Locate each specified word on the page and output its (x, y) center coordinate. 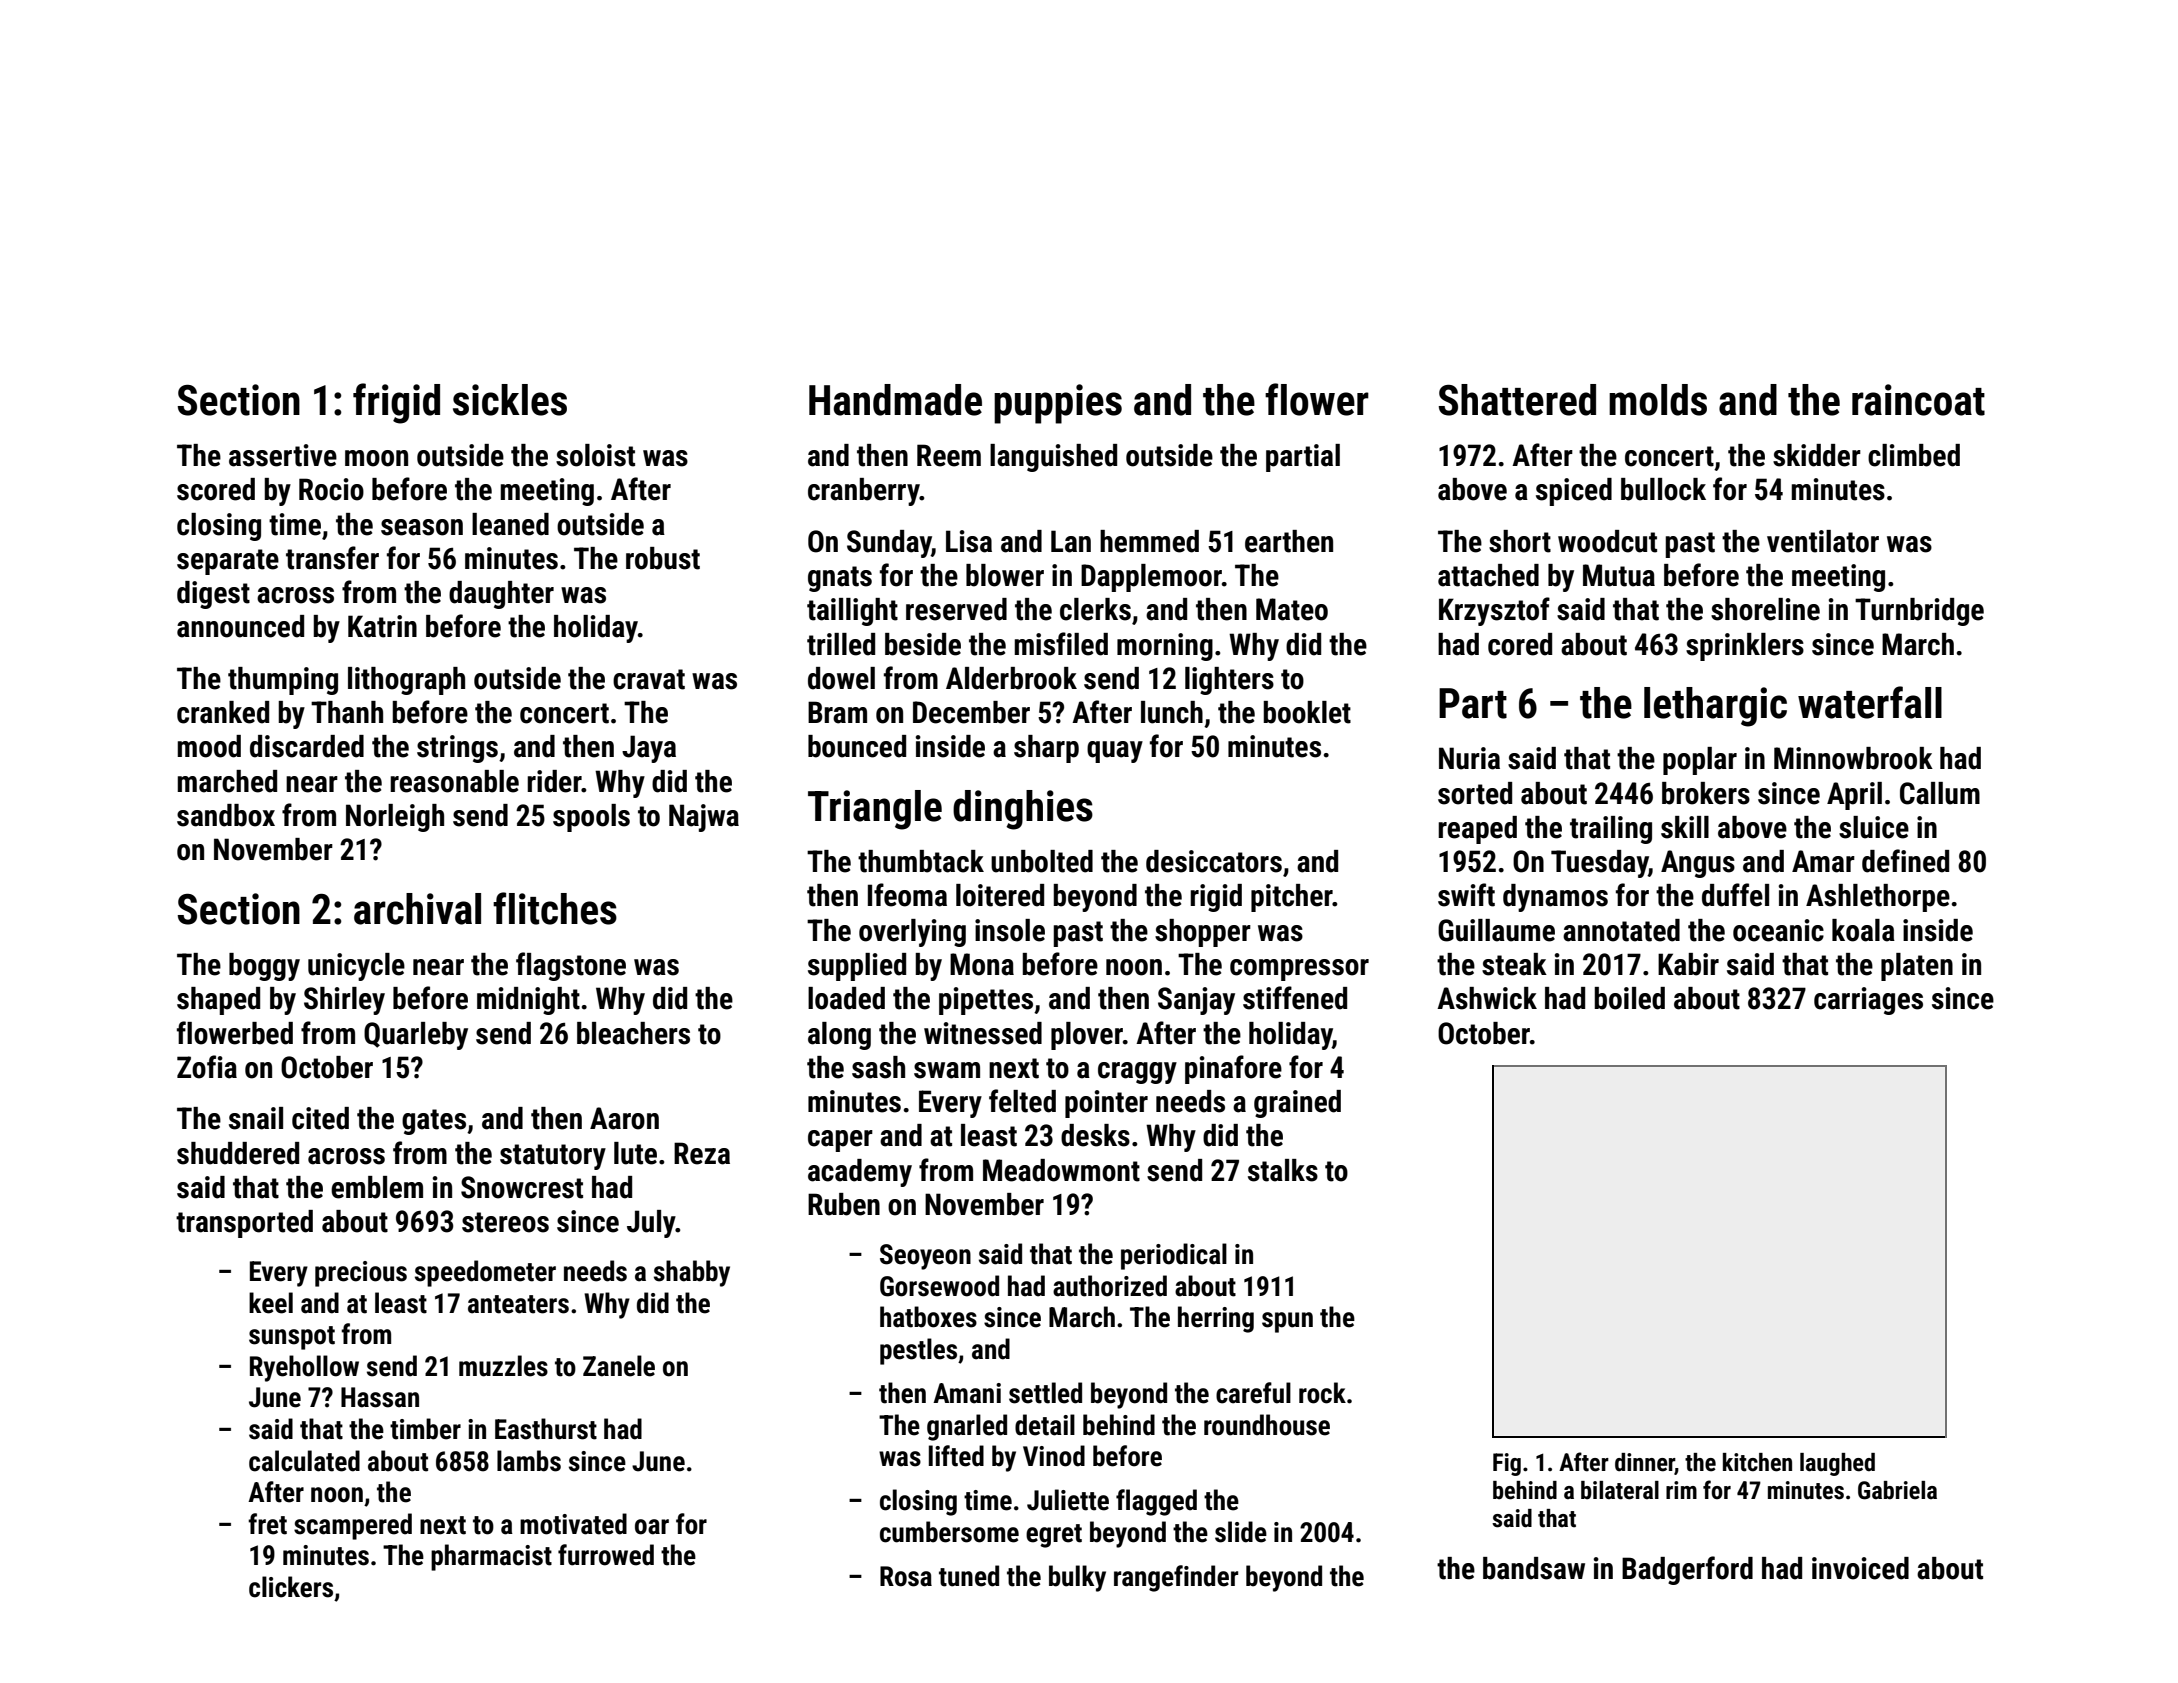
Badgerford (1687, 1570)
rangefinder (1176, 1578)
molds (1658, 400)
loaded (846, 998)
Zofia (207, 1067)
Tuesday (1599, 864)
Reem (949, 455)
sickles (510, 400)
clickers (291, 1587)
